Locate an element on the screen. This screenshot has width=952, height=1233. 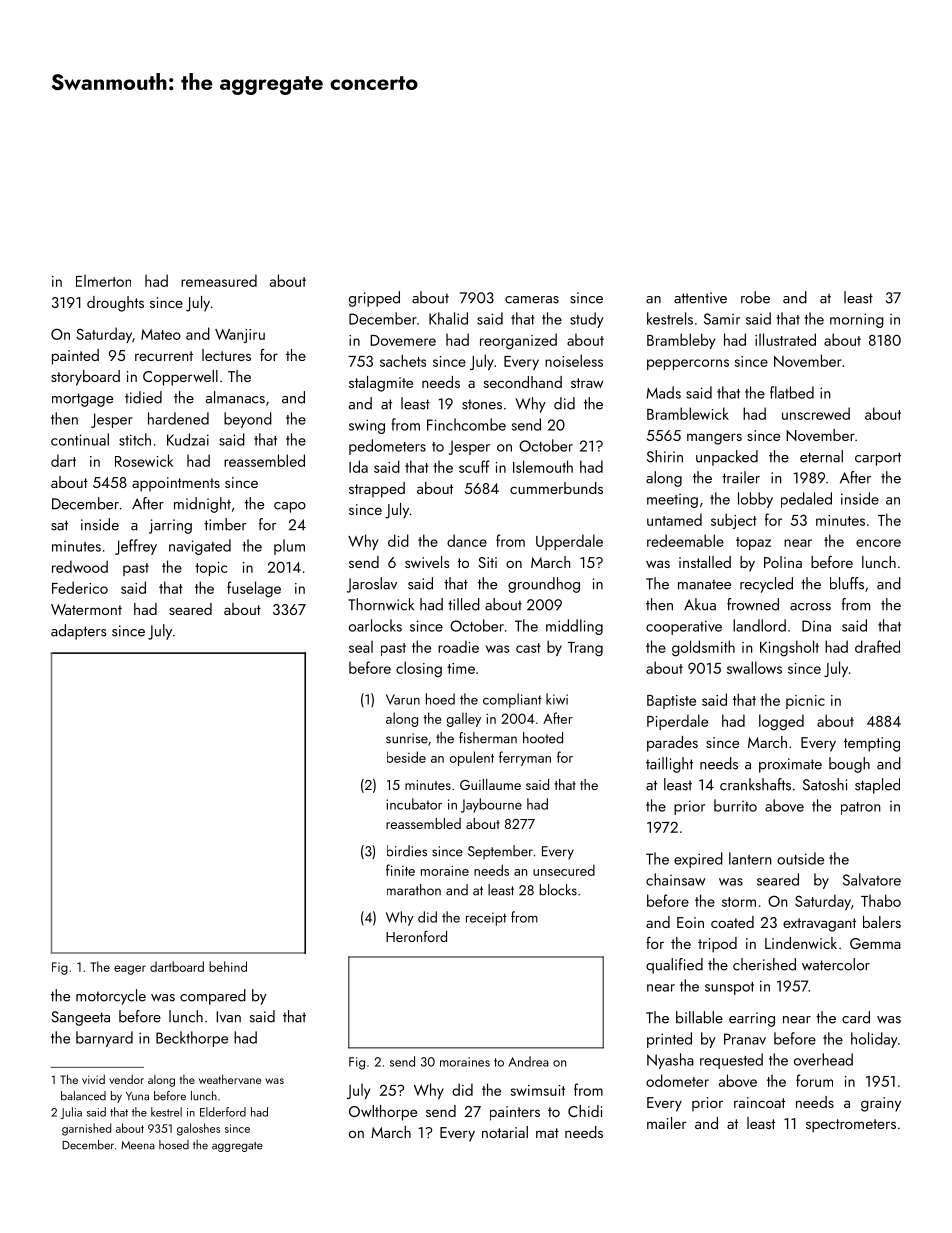
receipt is located at coordinates (486, 919).
